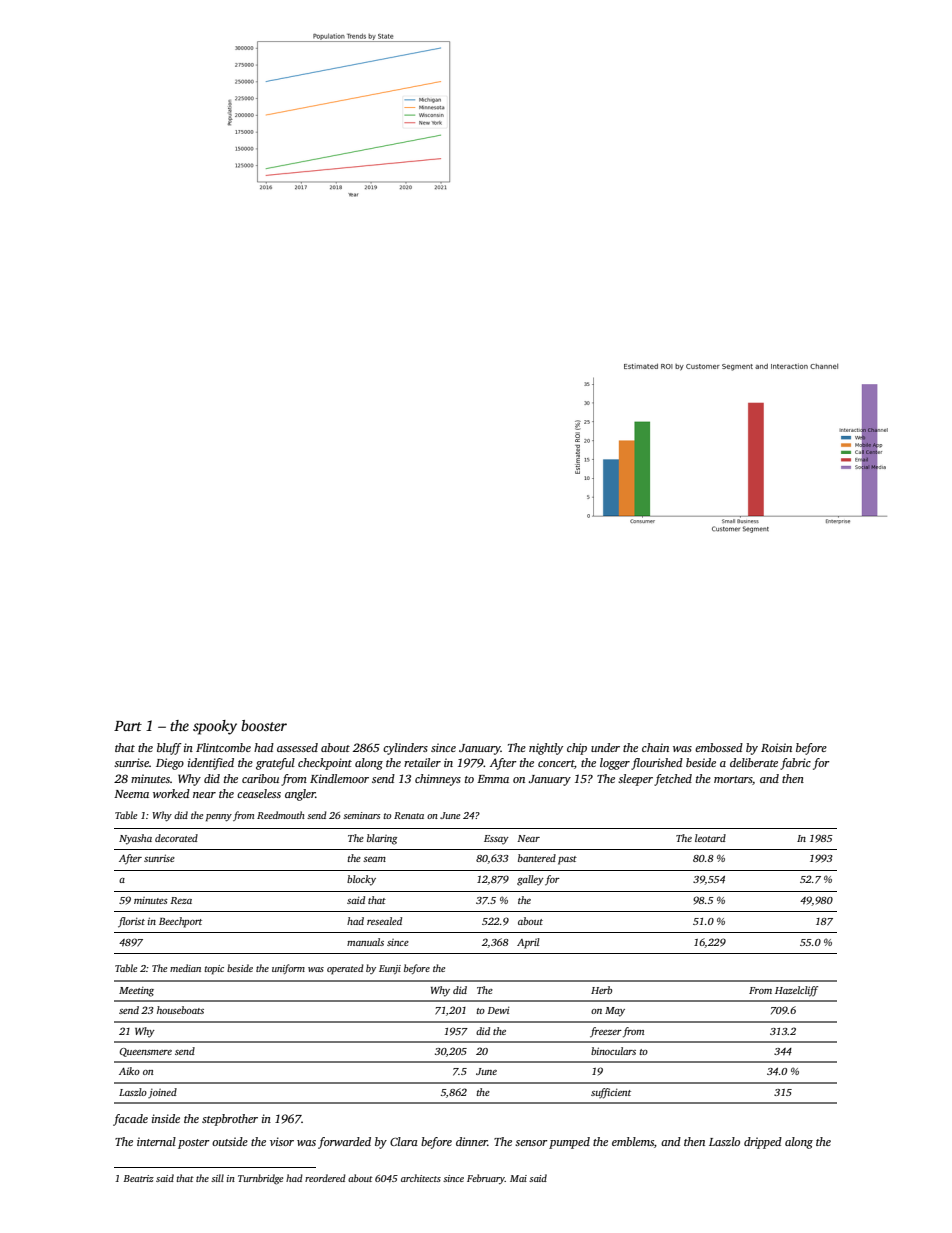 Image resolution: width=952 pixels, height=1233 pixels. I want to click on Aiko, so click(129, 1071).
